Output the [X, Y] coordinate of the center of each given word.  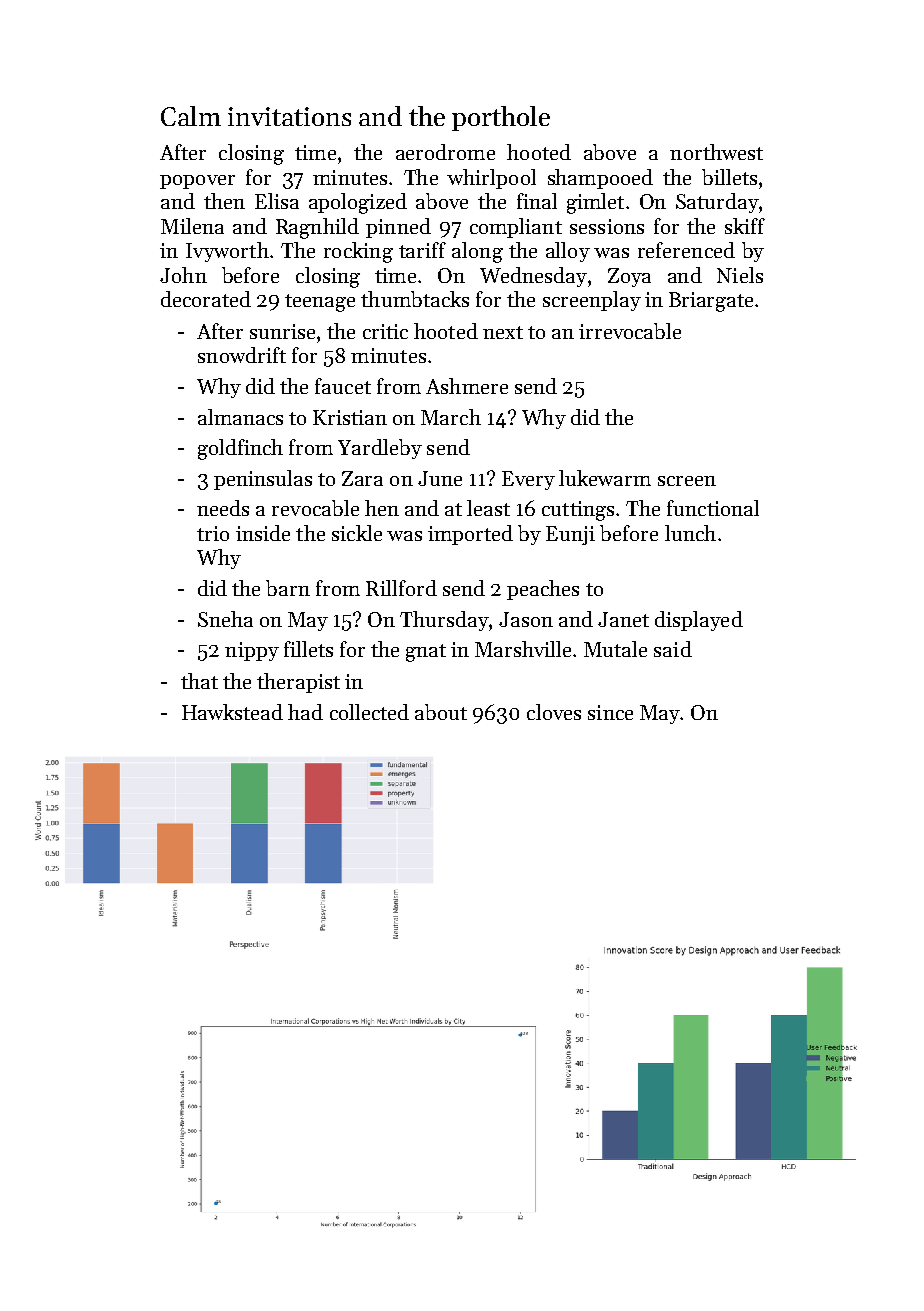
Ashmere [467, 386]
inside [263, 533]
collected [369, 712]
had [305, 712]
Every [528, 480]
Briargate [711, 302]
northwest [716, 152]
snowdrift [242, 355]
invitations [289, 116]
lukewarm [605, 478]
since [610, 712]
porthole [501, 118]
